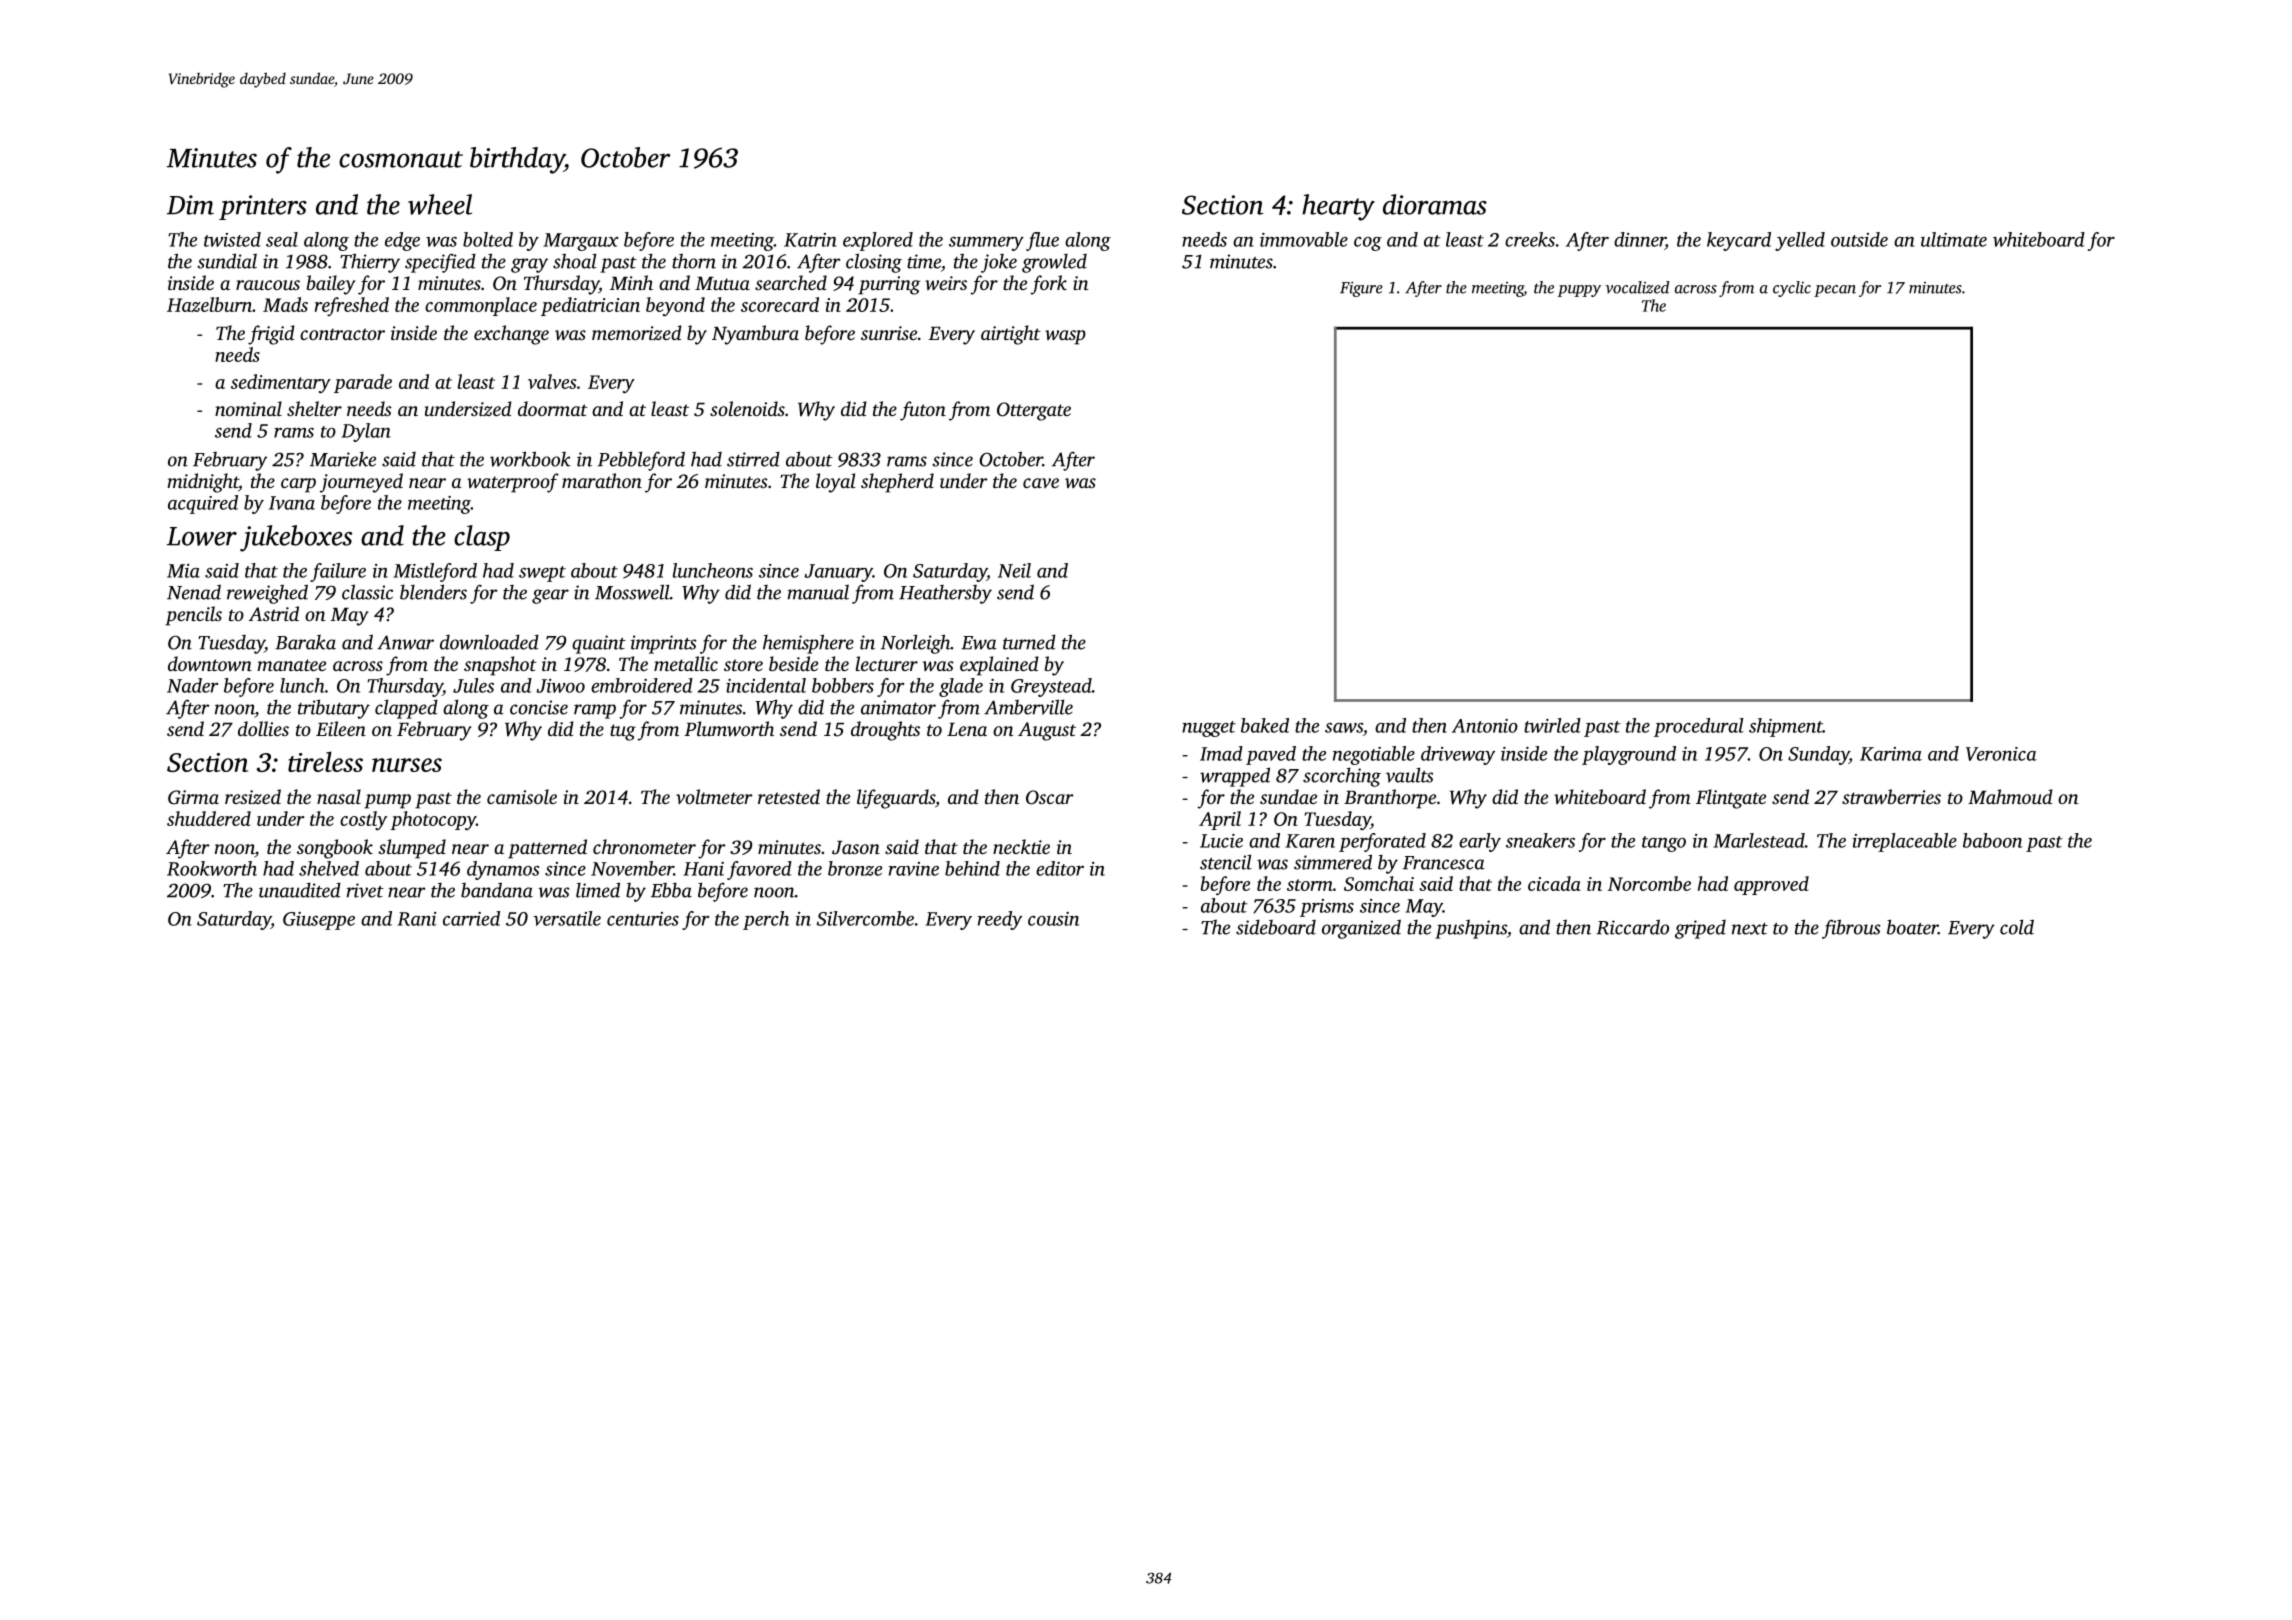 This image has width=2292, height=1620. Describe the element at coordinates (1771, 885) in the image. I see `approved` at that location.
